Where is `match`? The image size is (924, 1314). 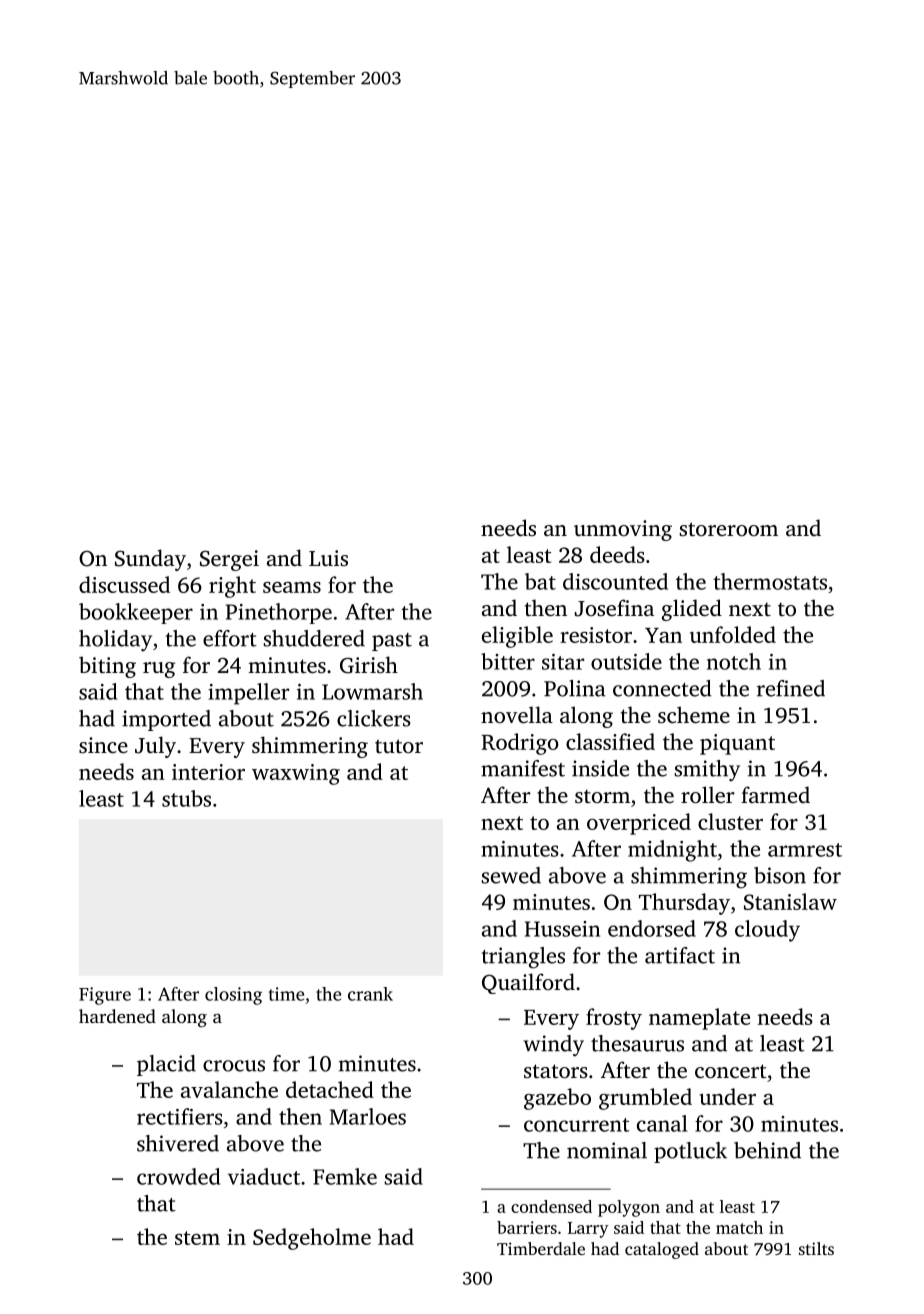 match is located at coordinates (739, 1227).
